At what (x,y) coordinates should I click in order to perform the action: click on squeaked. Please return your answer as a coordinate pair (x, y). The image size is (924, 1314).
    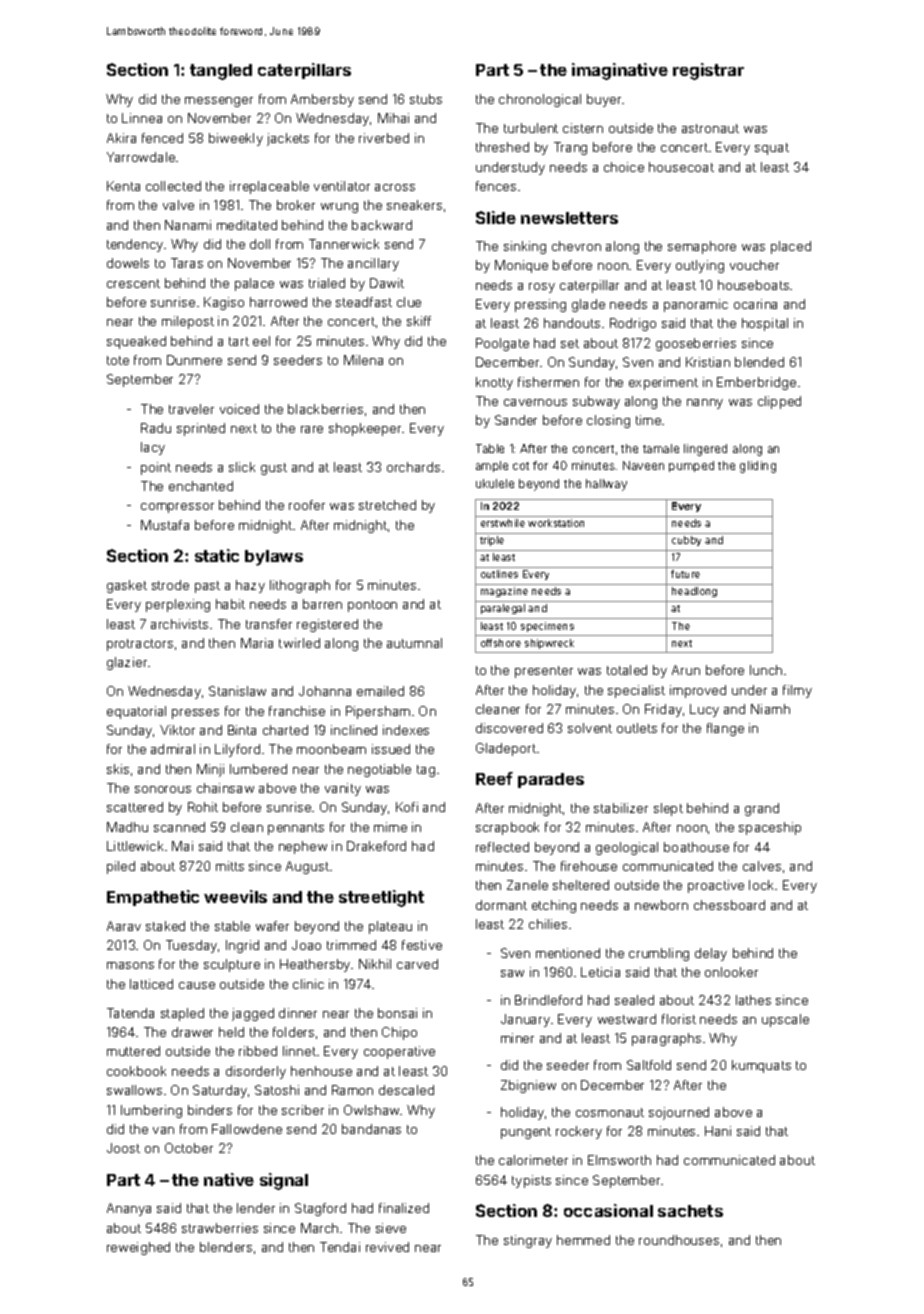
    Looking at the image, I should click on (136, 342).
